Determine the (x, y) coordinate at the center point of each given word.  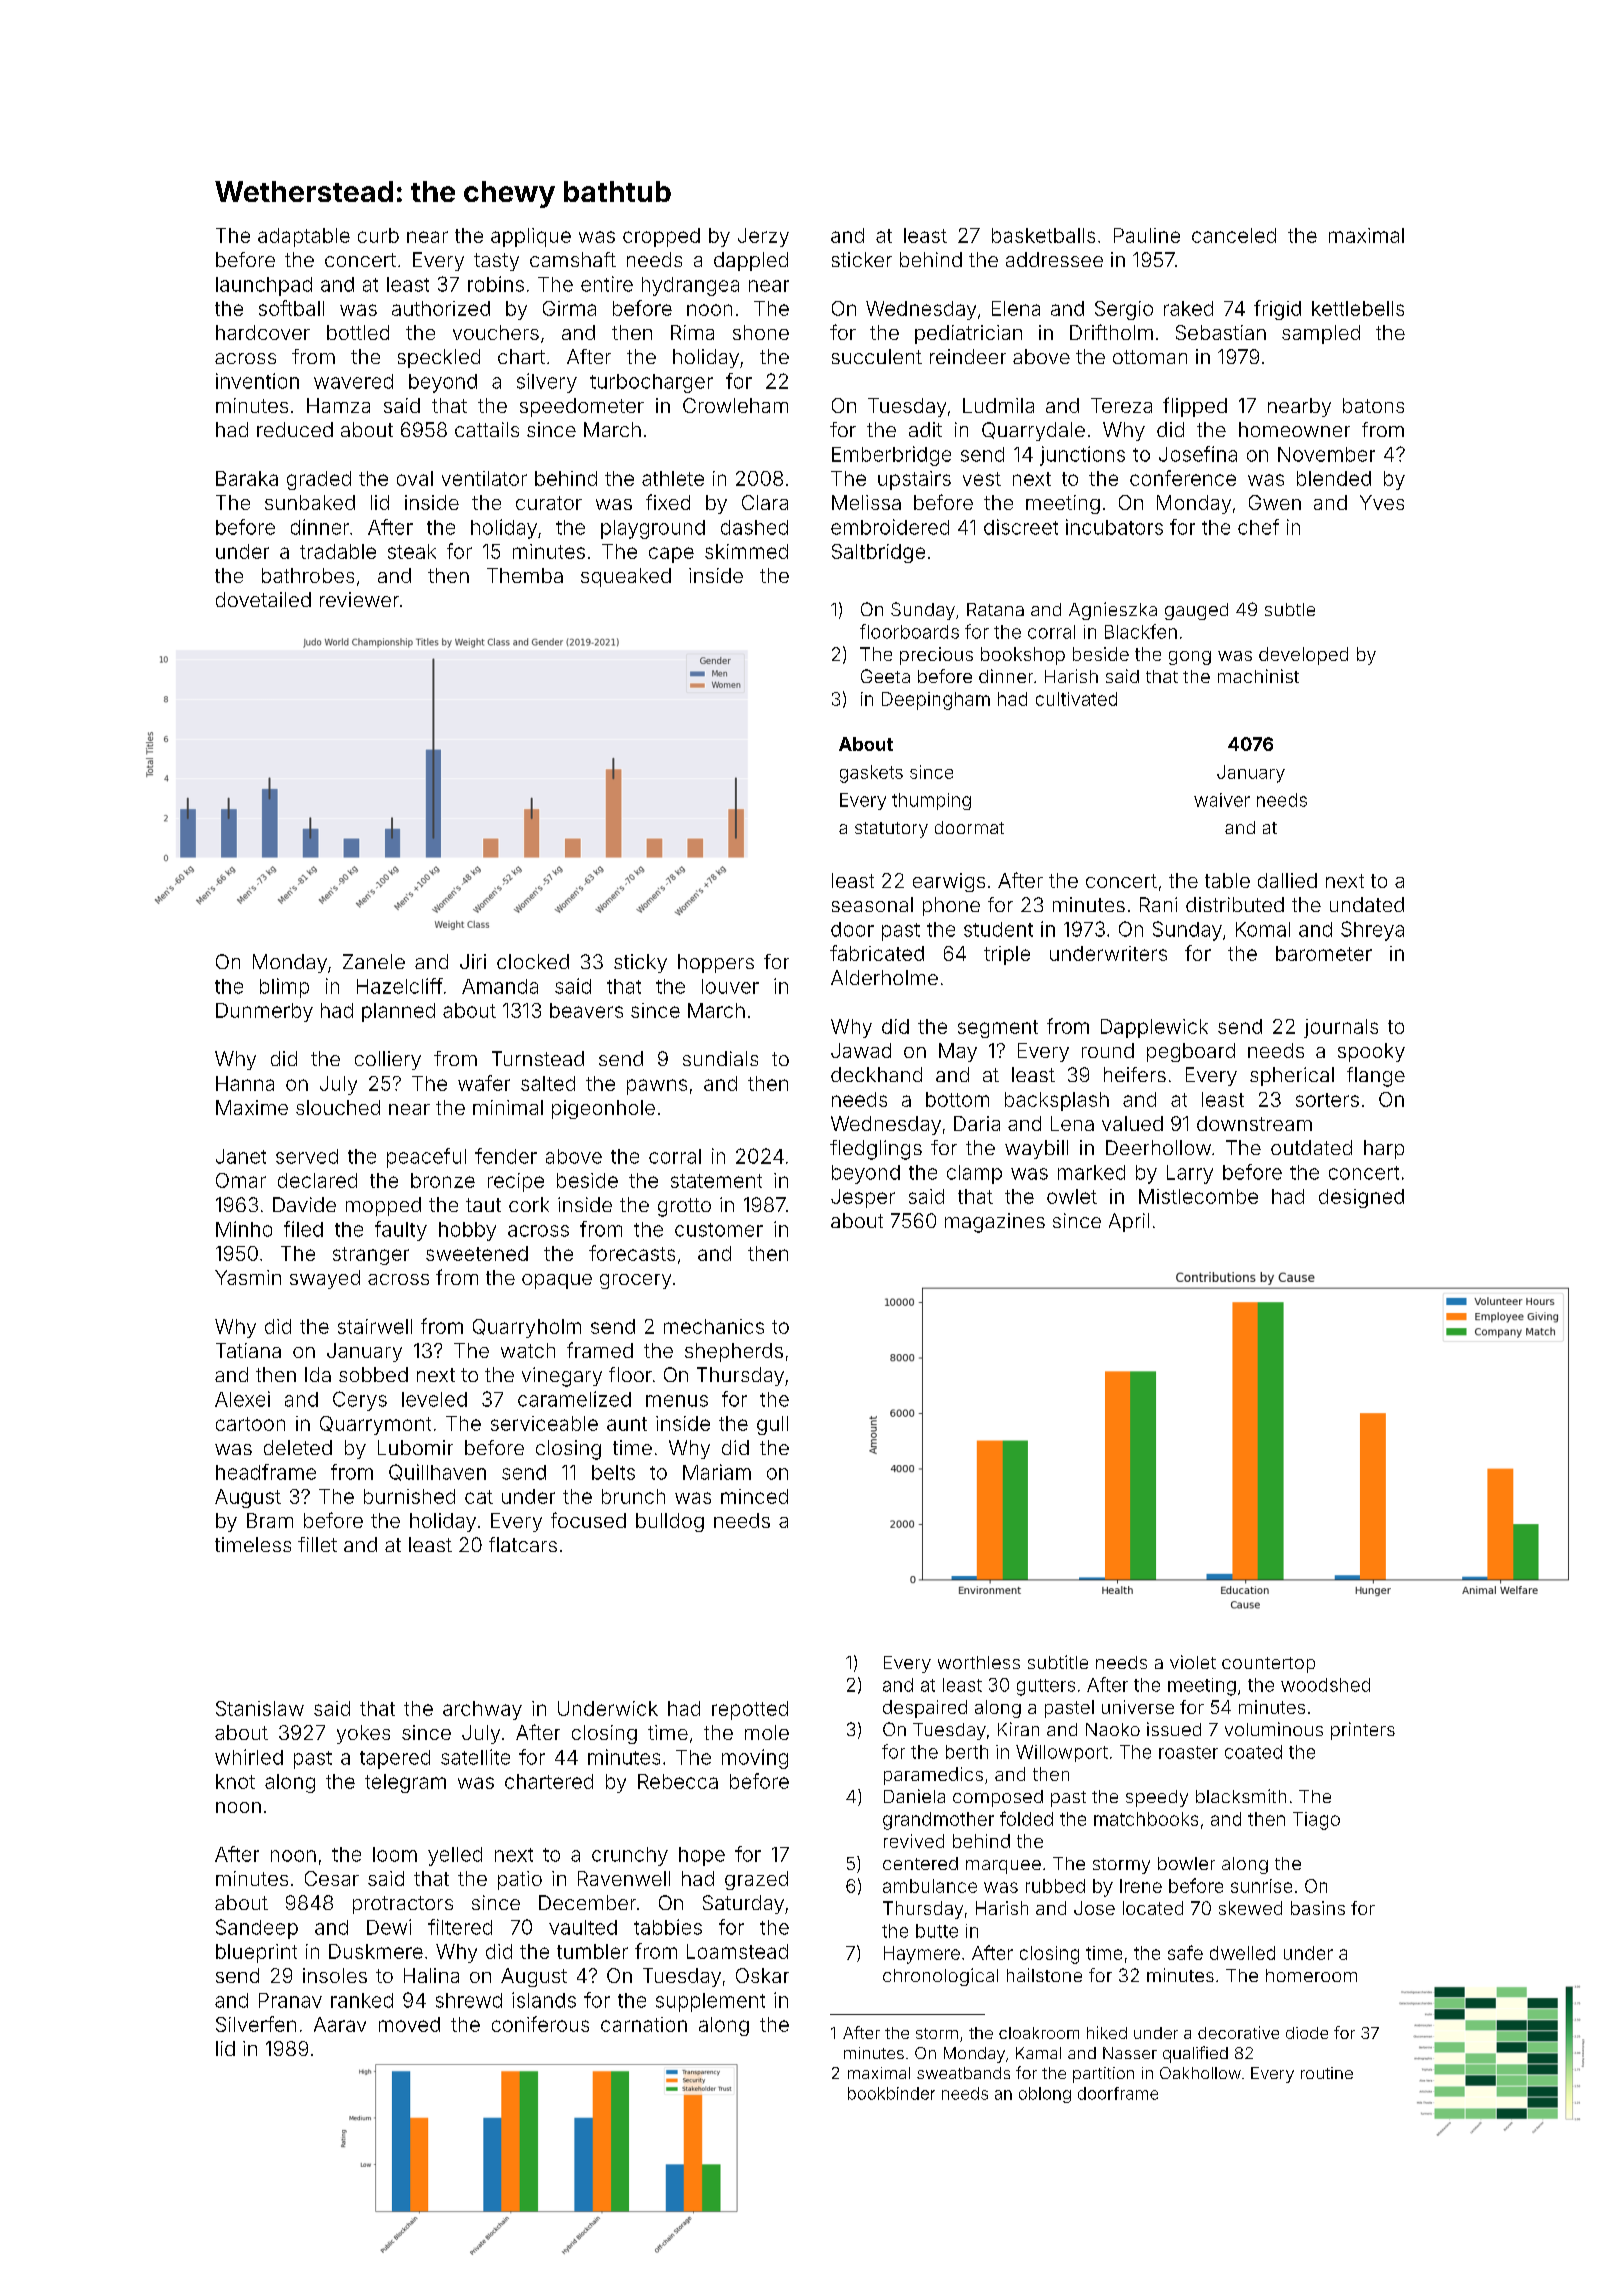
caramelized (574, 1399)
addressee (1054, 259)
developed (1303, 656)
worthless (979, 1662)
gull (772, 1425)
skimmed (746, 551)
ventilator (484, 478)
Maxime (252, 1107)
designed (1361, 1198)
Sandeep (257, 1929)
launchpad (264, 286)
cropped (661, 237)
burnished (409, 1496)
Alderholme (884, 977)
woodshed (1325, 1685)
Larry (1190, 1174)
